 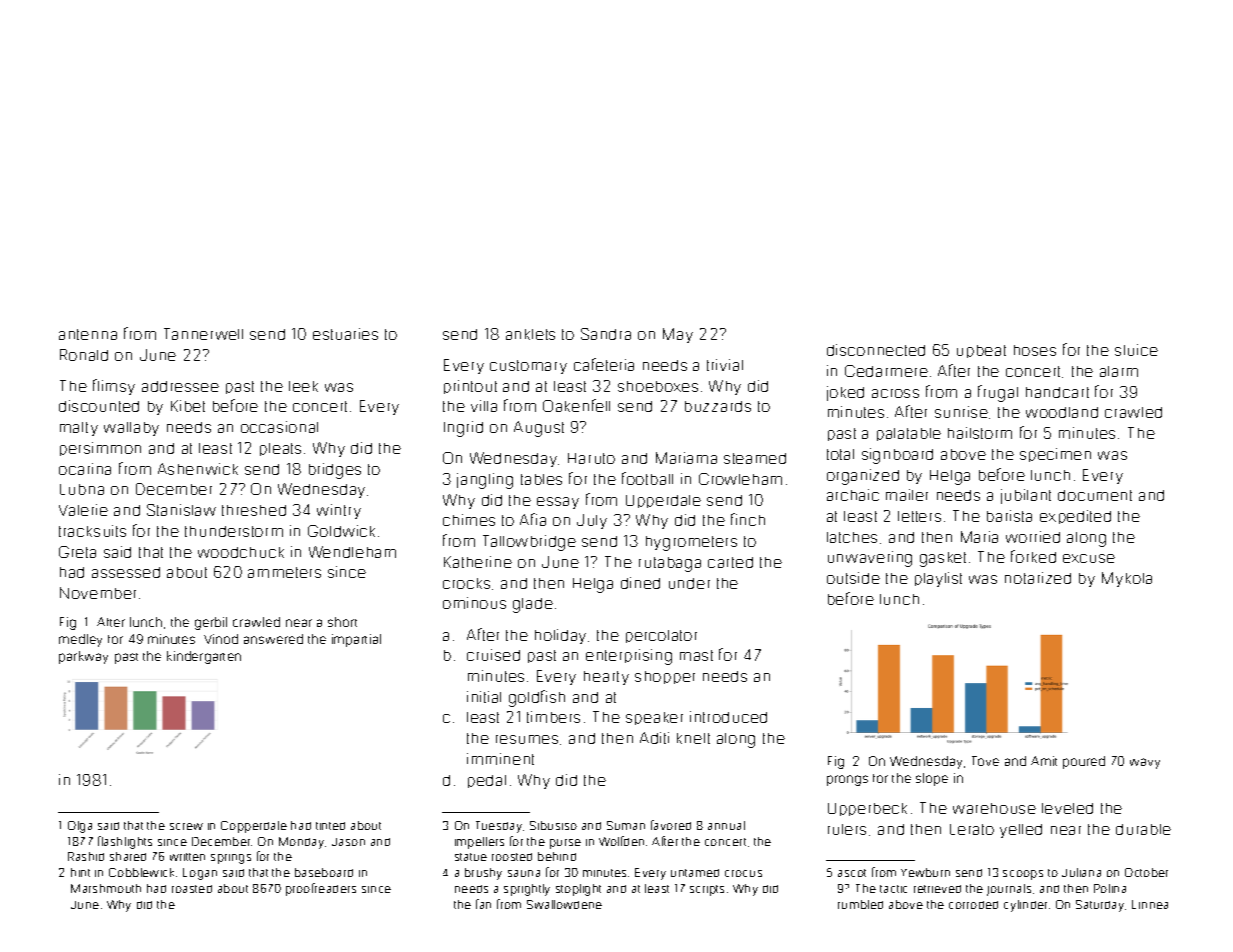 What do you see at coordinates (1038, 578) in the page?
I see `notarized` at bounding box center [1038, 578].
